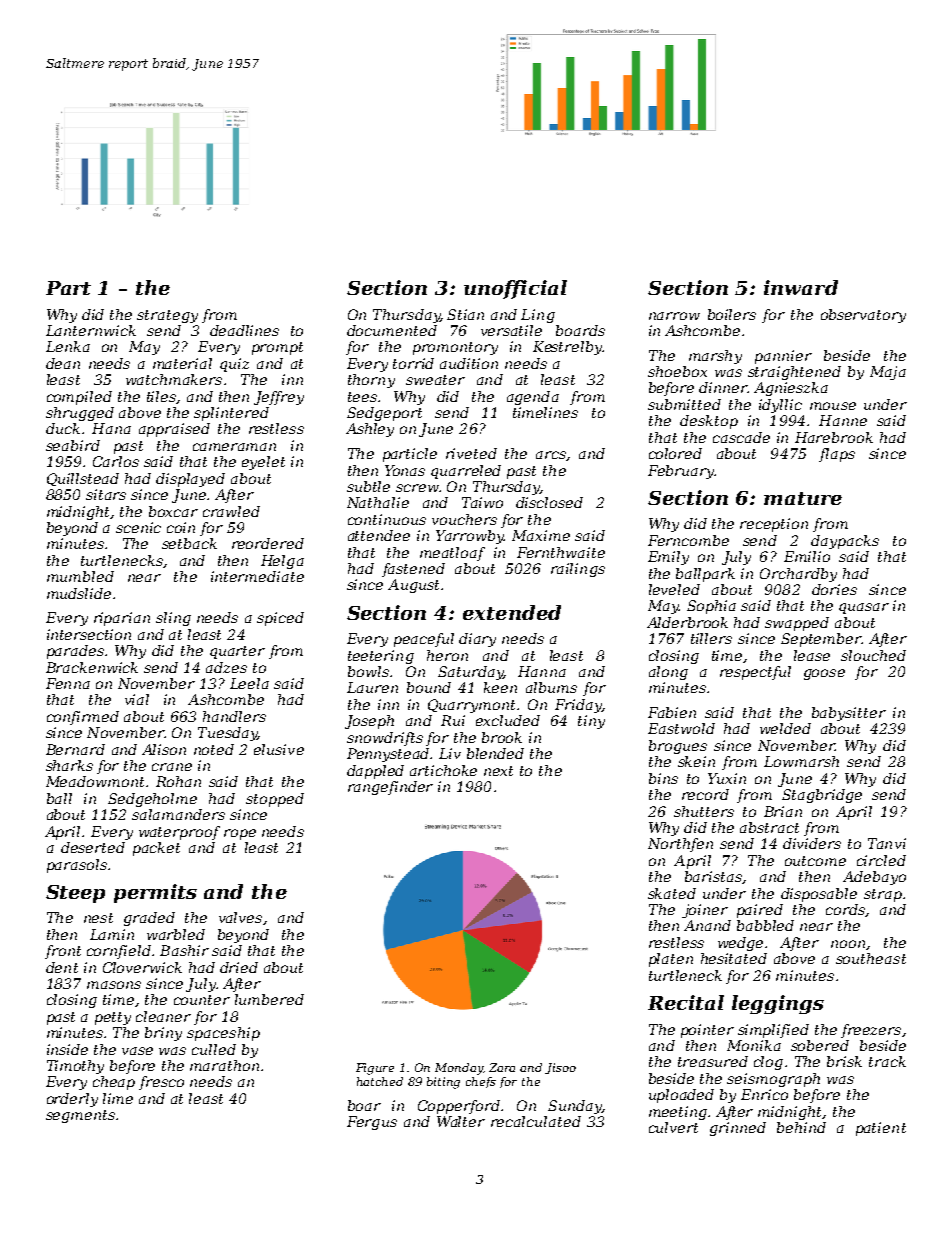 This page has width=952, height=1233. Describe the element at coordinates (80, 1116) in the page. I see `segments` at that location.
